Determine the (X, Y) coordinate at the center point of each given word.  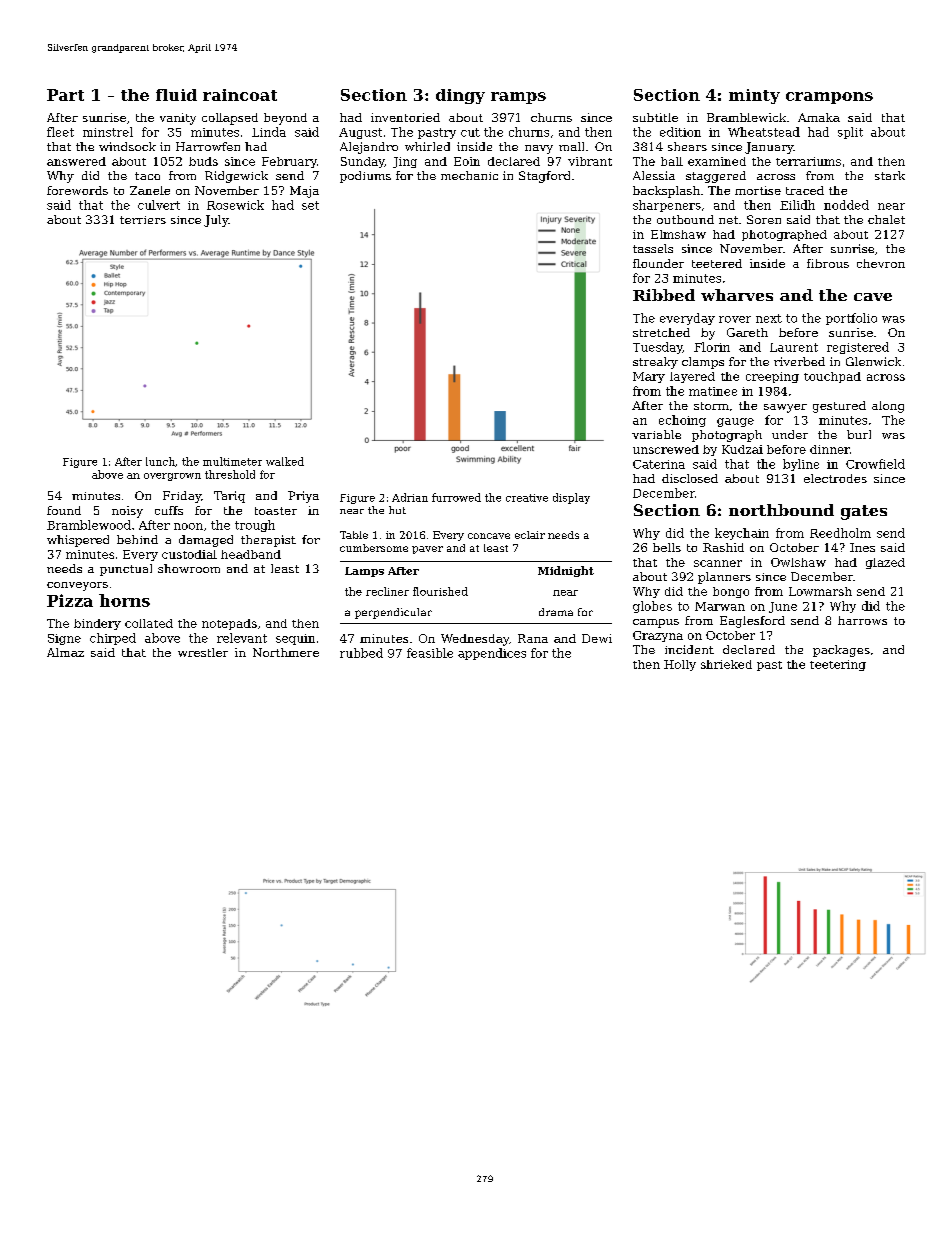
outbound (685, 219)
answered (76, 161)
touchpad (832, 377)
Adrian (410, 497)
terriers (143, 220)
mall (571, 146)
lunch (160, 461)
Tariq (229, 497)
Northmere (286, 652)
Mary (649, 377)
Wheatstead (764, 132)
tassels (653, 248)
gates (864, 512)
